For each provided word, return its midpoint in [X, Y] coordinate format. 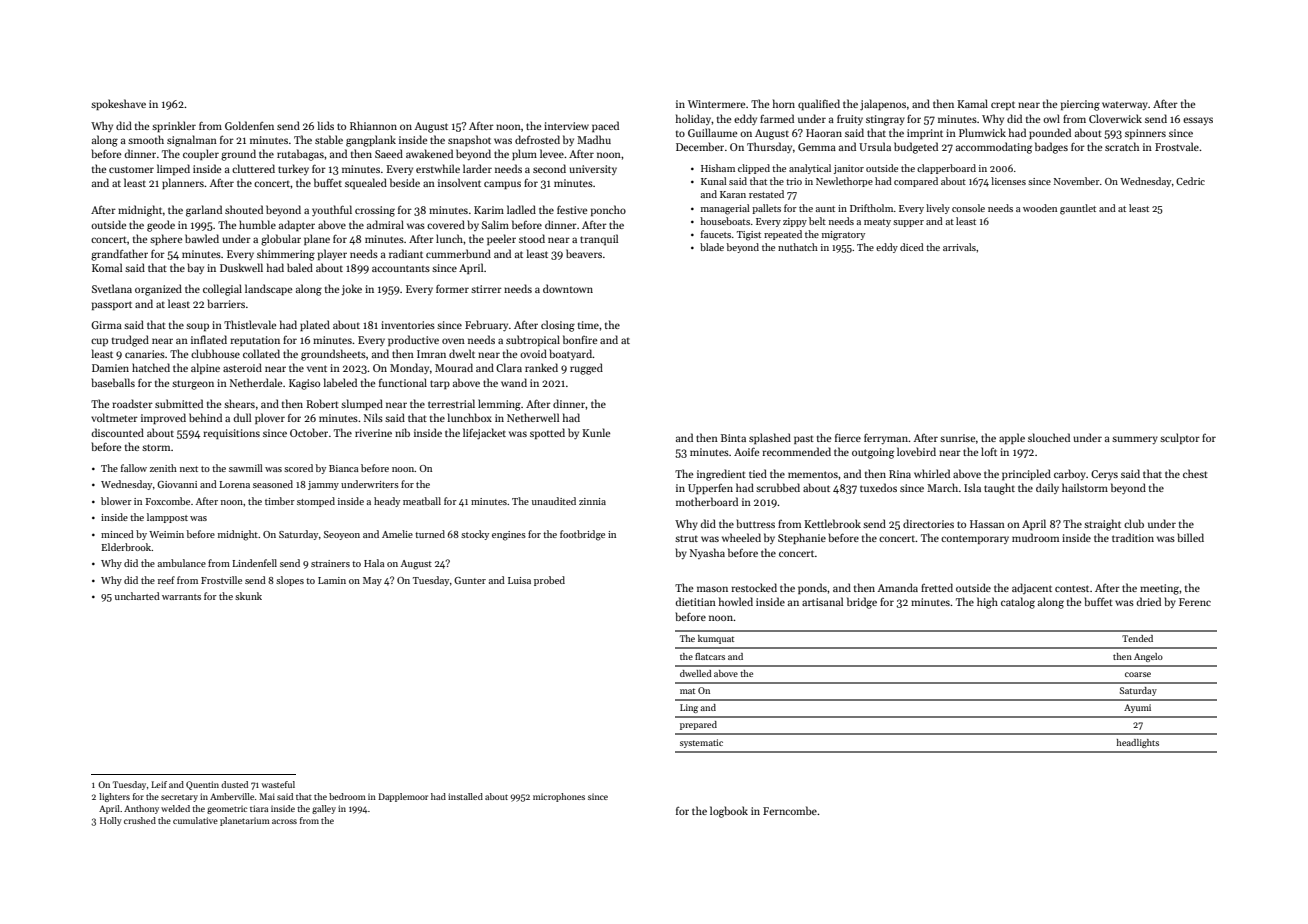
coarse [1138, 674]
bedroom [347, 796]
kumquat [716, 639]
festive [572, 209]
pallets [766, 209]
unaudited [554, 501]
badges [1051, 148]
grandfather [119, 255]
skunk [248, 596]
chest [1195, 473]
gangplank [371, 141]
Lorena [234, 484]
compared [916, 182]
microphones [559, 797]
